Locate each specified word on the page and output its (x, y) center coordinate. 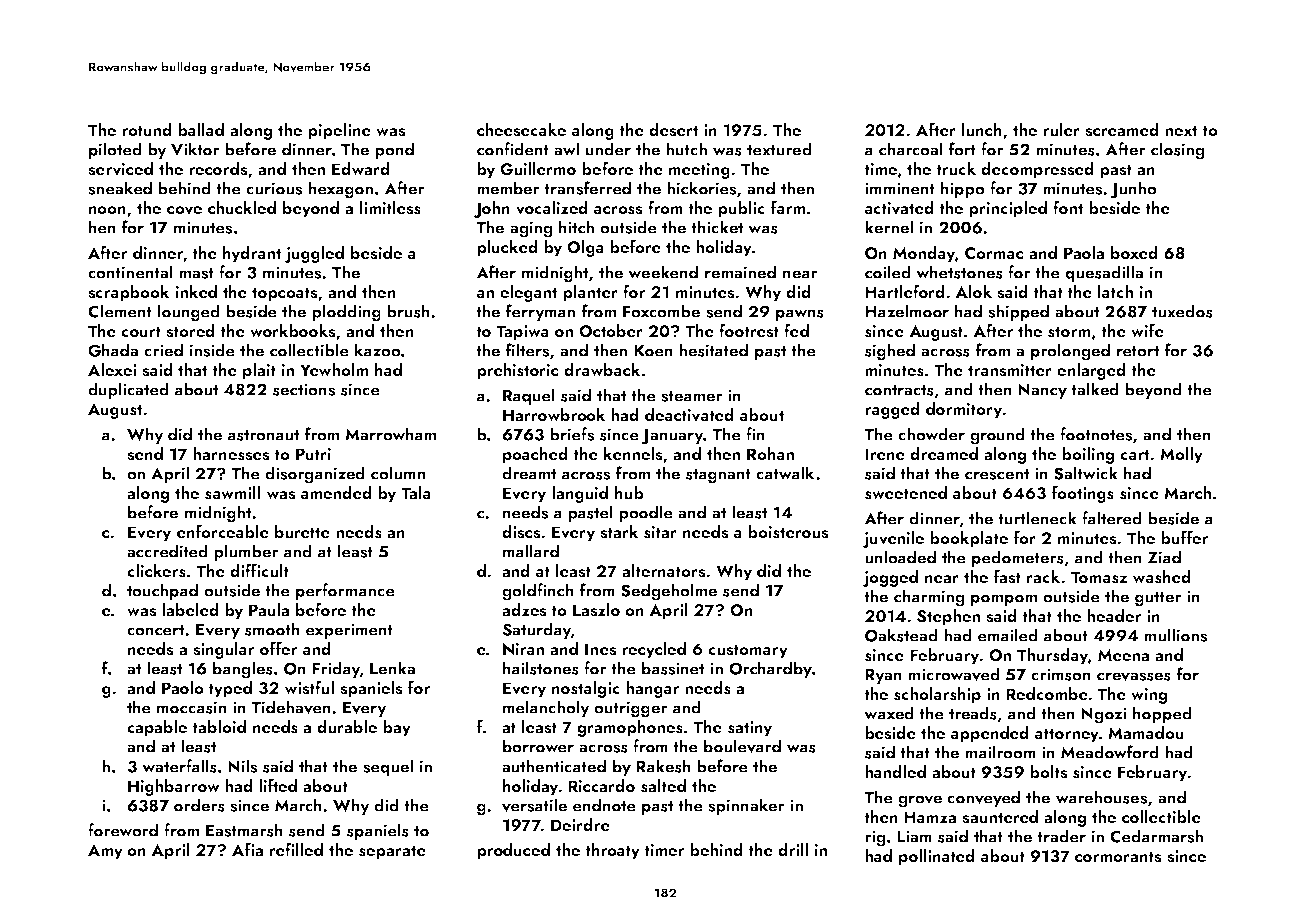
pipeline (339, 131)
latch (1115, 291)
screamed (1122, 130)
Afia (247, 849)
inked (196, 291)
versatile (534, 805)
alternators (663, 571)
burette (302, 531)
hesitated (713, 350)
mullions (1175, 635)
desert (673, 130)
